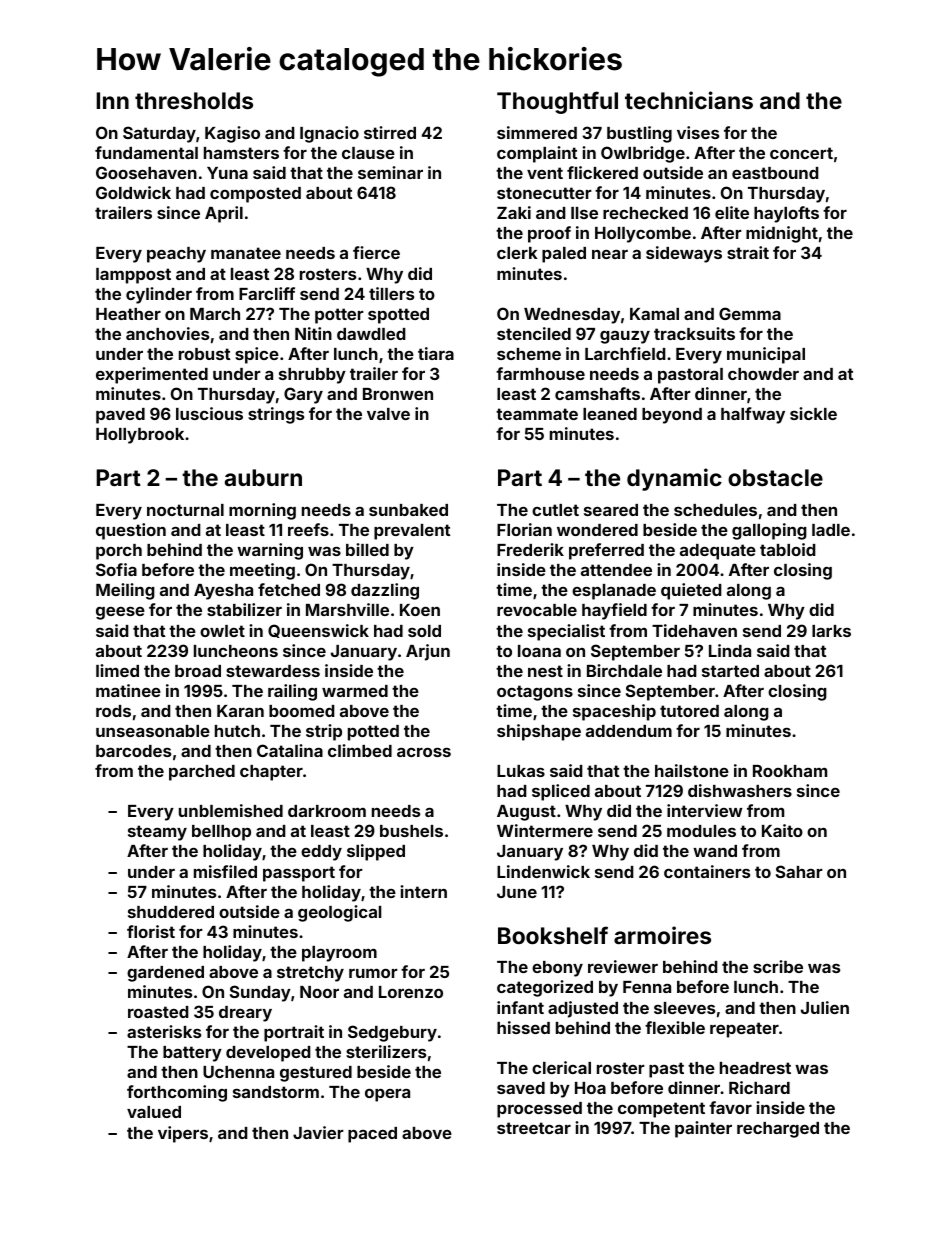 This image has width=952, height=1233. I want to click on peachy, so click(176, 255).
